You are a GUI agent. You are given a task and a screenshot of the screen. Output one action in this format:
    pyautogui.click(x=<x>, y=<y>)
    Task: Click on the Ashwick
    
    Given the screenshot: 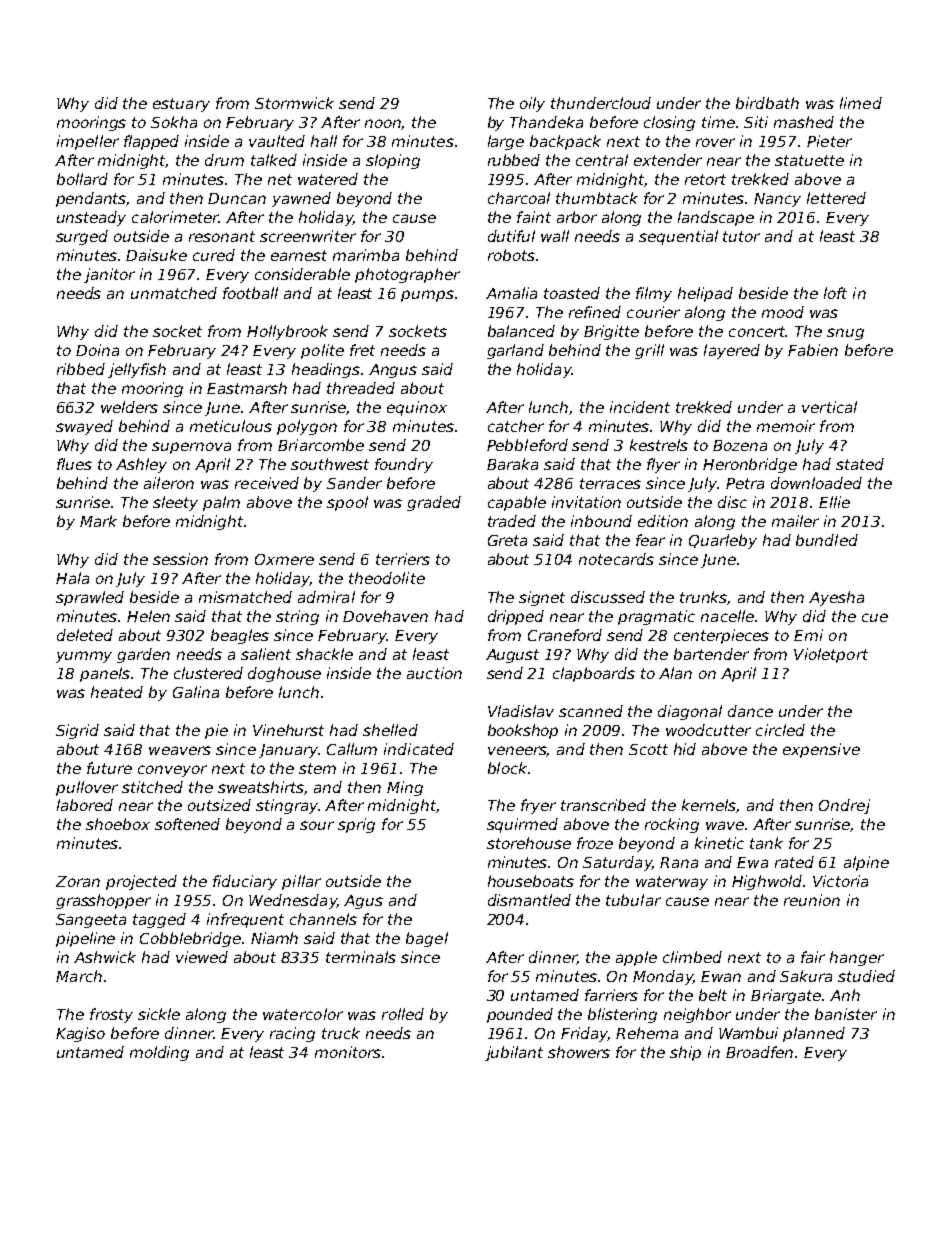 What is the action you would take?
    pyautogui.click(x=105, y=957)
